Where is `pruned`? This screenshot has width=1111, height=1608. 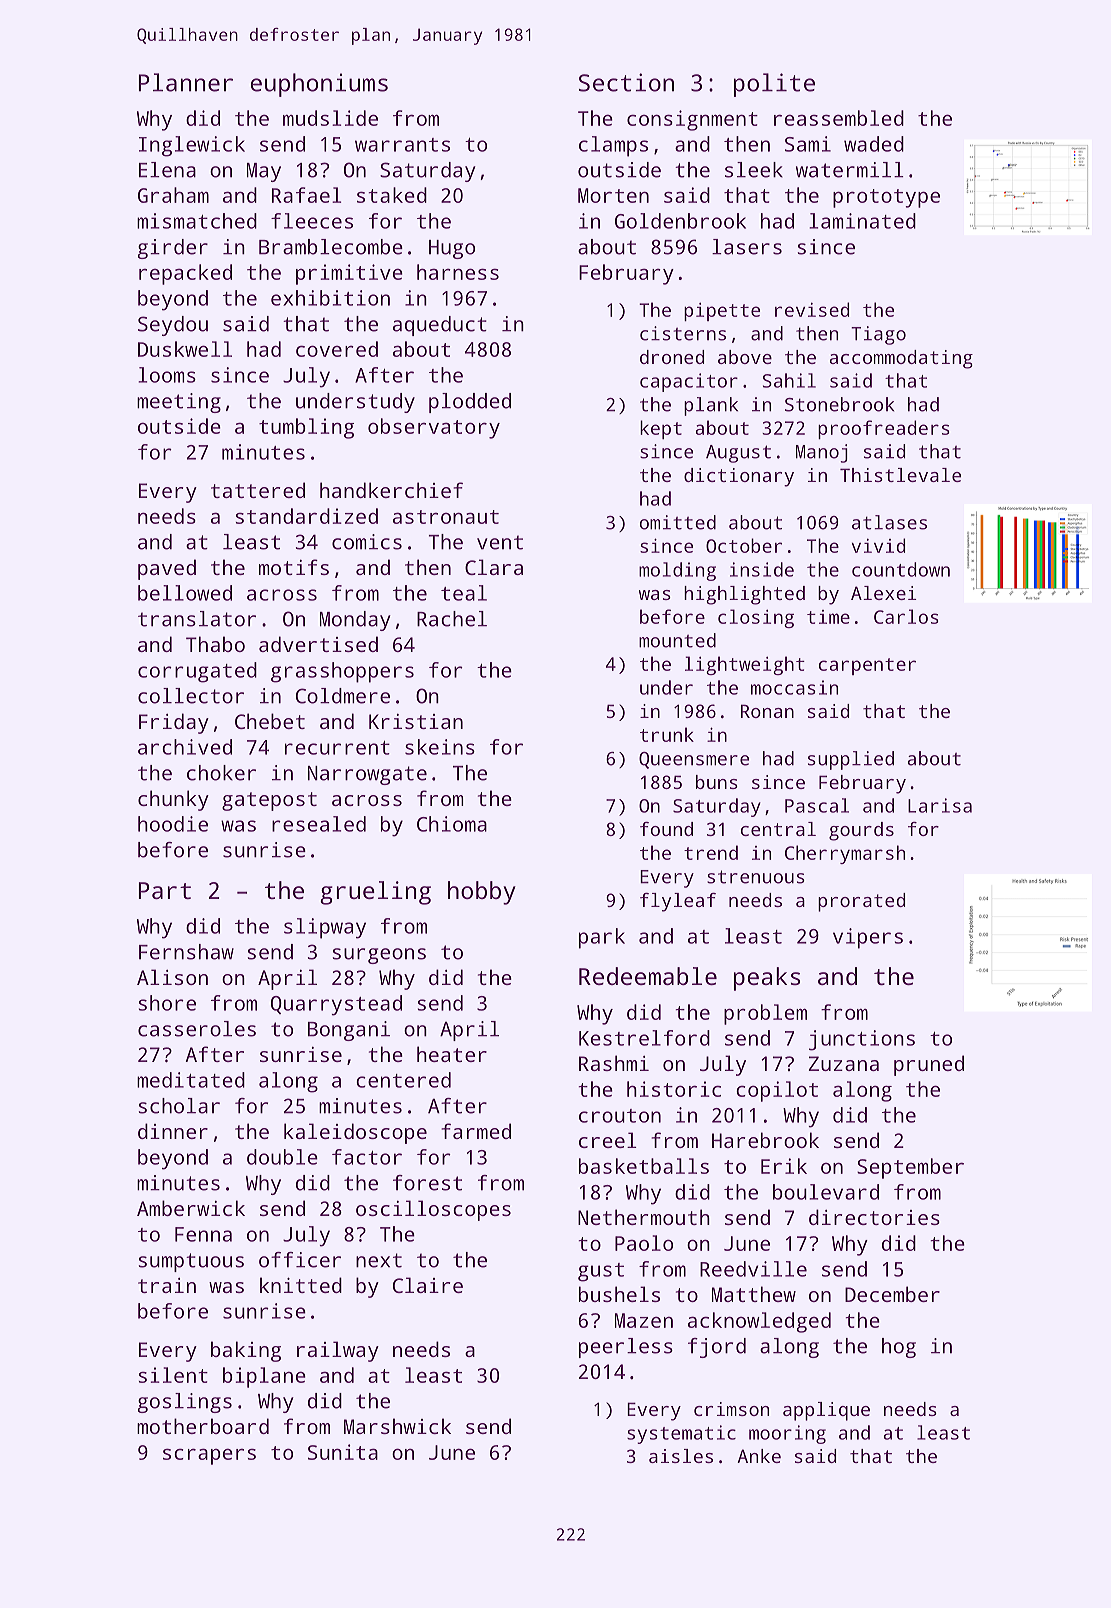 pruned is located at coordinates (929, 1065).
